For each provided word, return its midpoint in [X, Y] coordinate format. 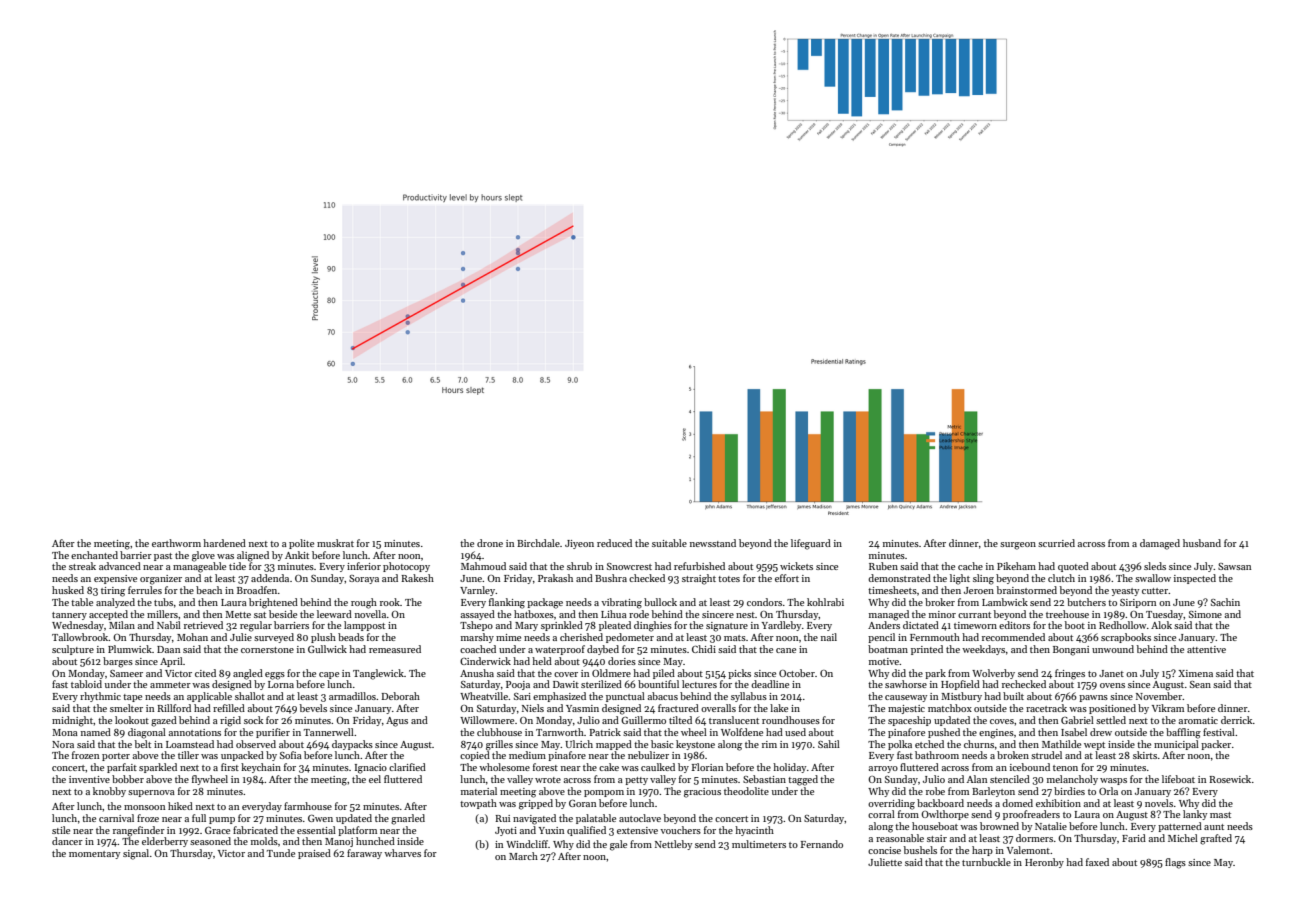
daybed [603, 650]
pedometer [630, 638]
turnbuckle [986, 862]
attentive [1206, 649]
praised [314, 854]
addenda [270, 578]
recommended [1013, 637]
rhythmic [100, 697]
